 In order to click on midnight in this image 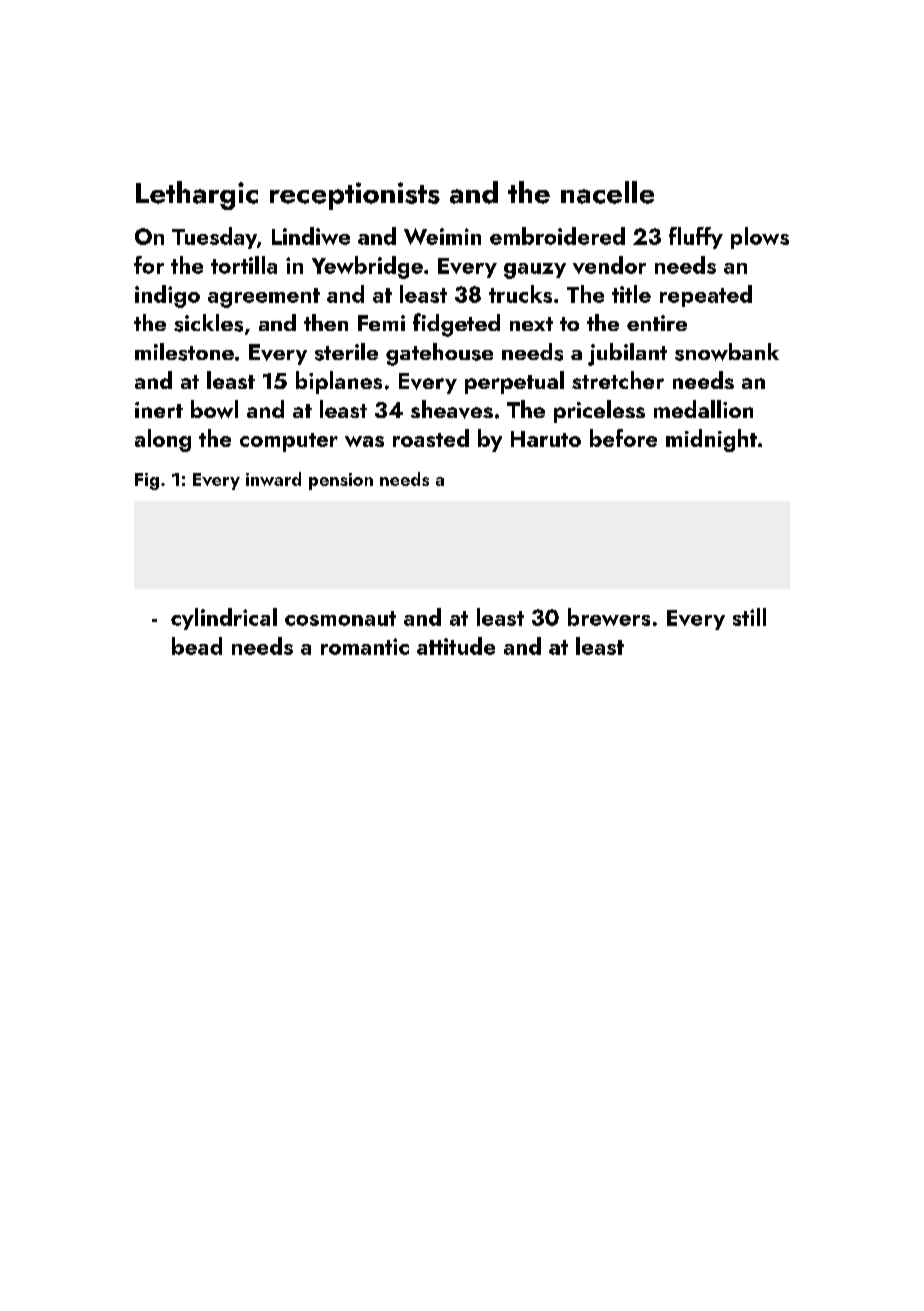, I will do `click(711, 440)`.
